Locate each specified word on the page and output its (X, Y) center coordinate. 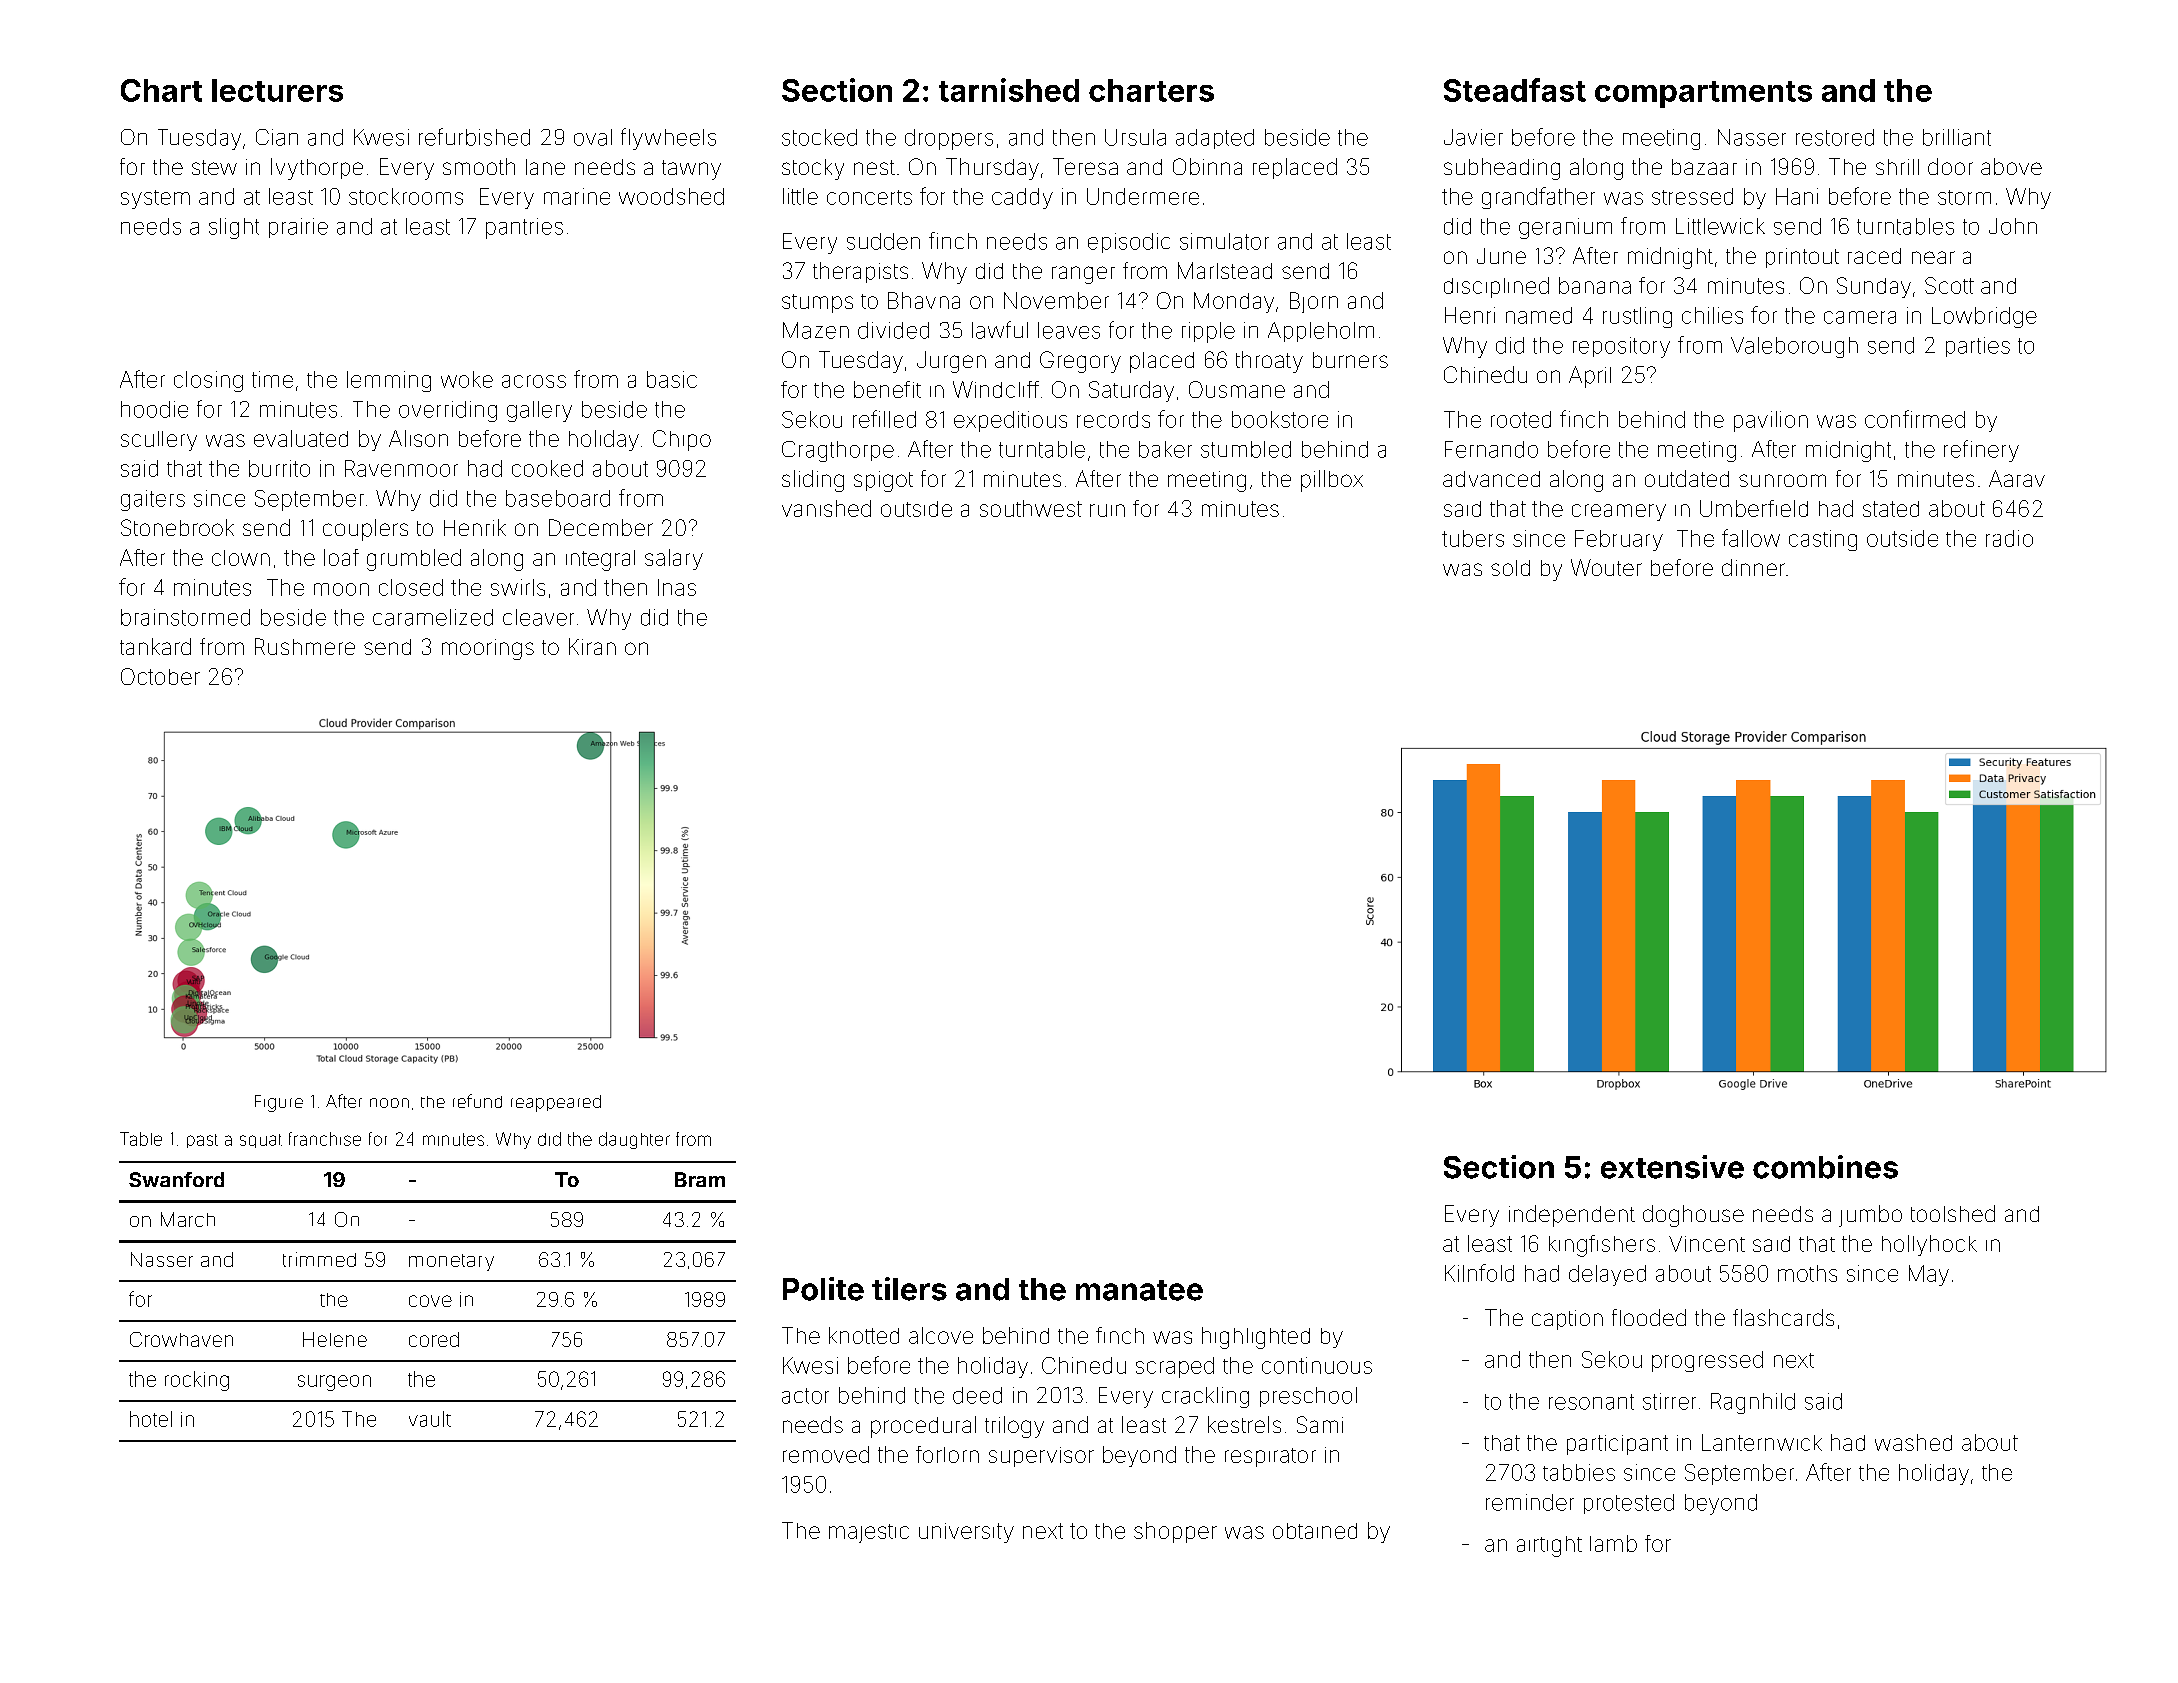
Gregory (1080, 362)
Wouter (1606, 567)
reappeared (556, 1103)
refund (477, 1101)
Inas (677, 587)
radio (2009, 538)
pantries (524, 228)
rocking (197, 1381)
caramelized (433, 617)
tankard (155, 646)
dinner (1753, 567)
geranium (1565, 228)
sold (1510, 568)
